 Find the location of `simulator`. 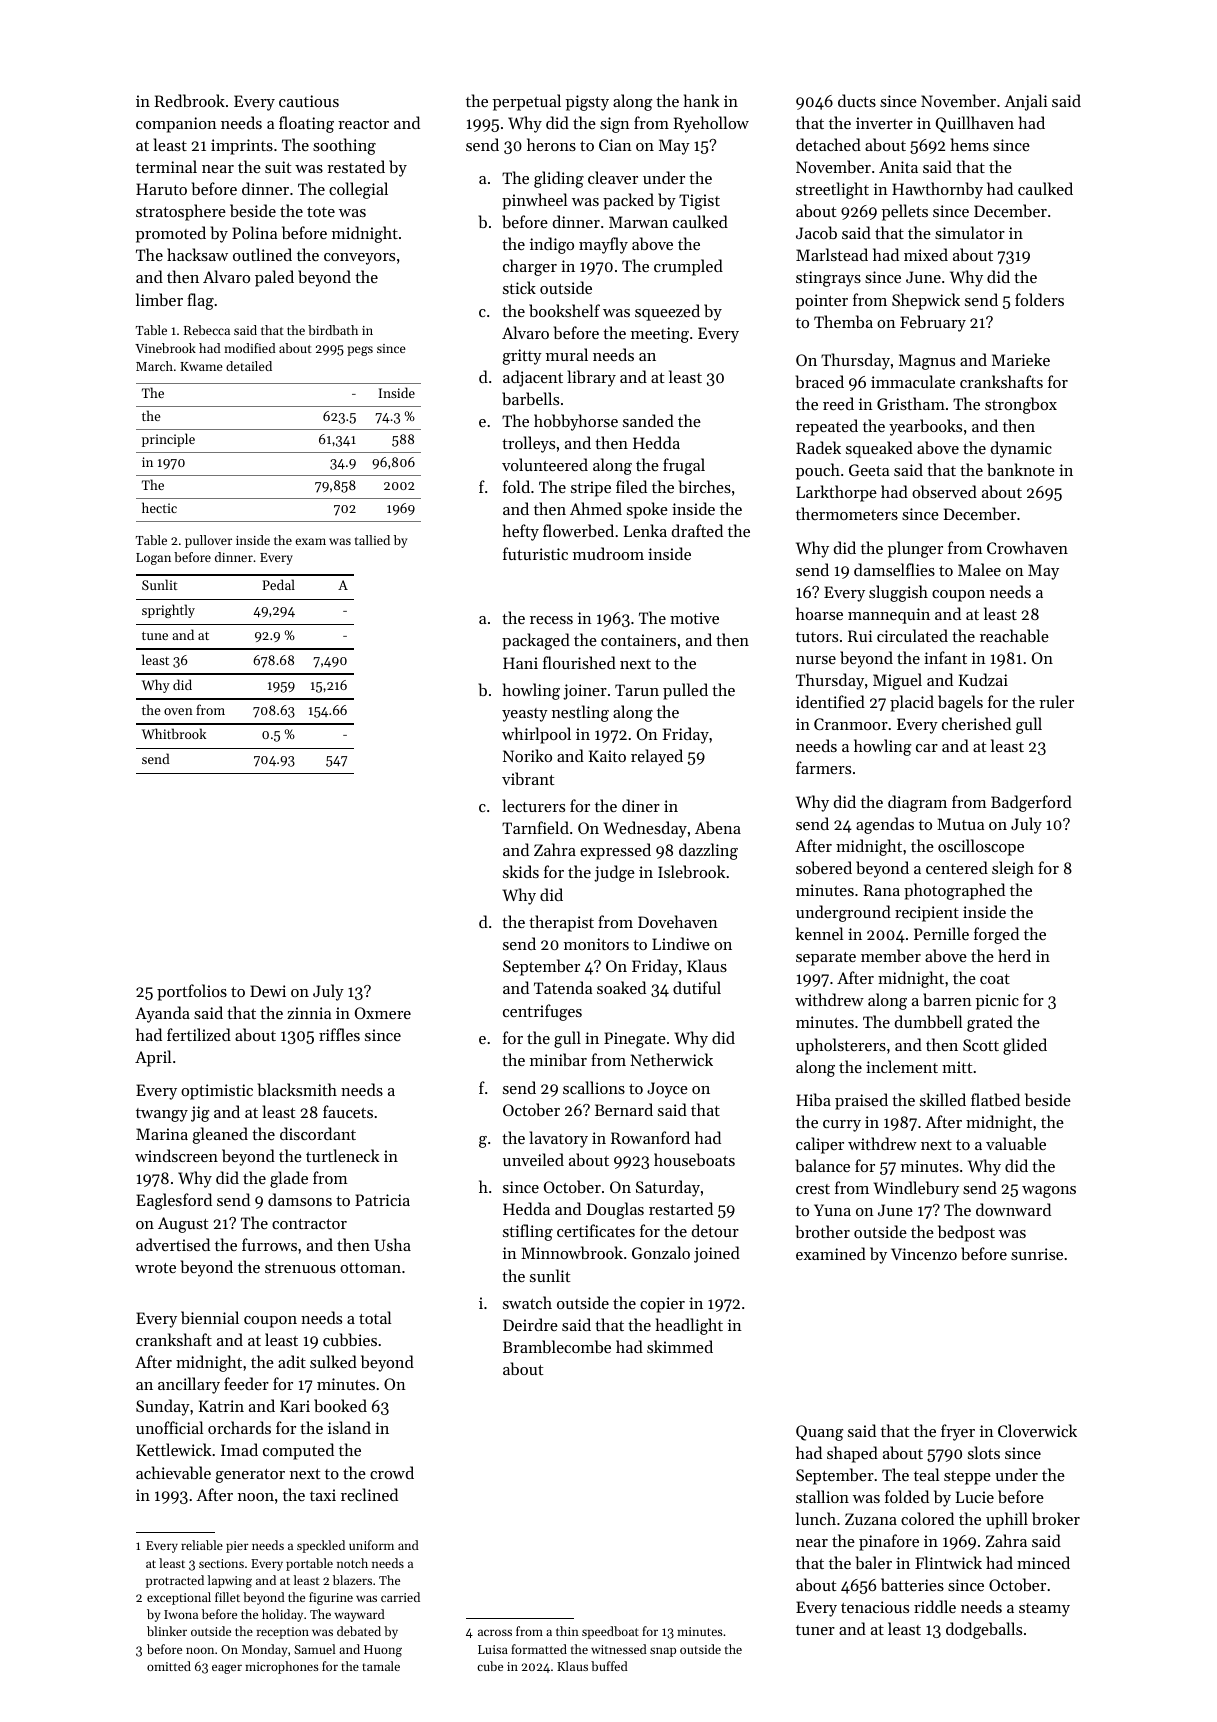

simulator is located at coordinates (970, 232).
